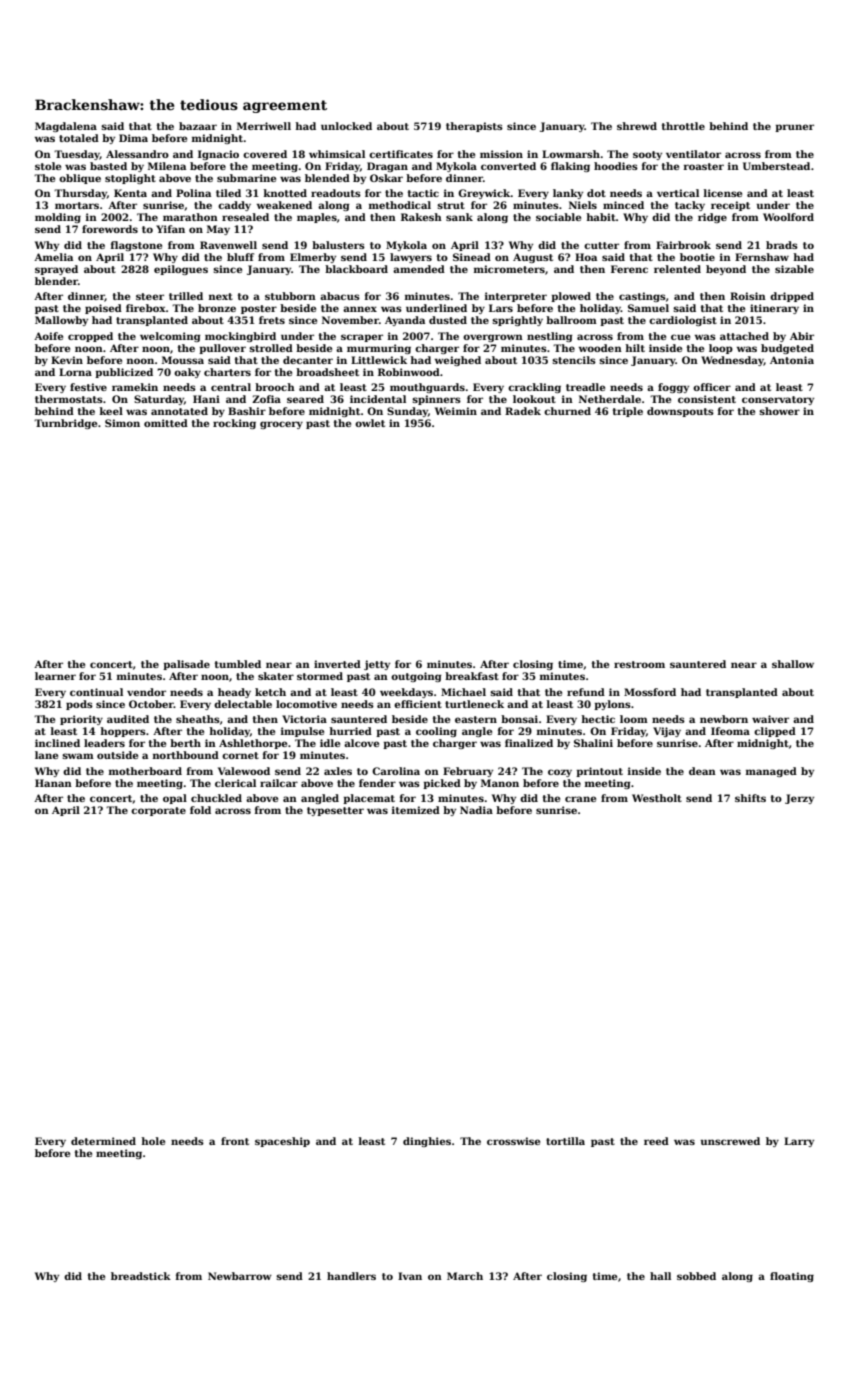 Image resolution: width=849 pixels, height=1400 pixels. Describe the element at coordinates (279, 783) in the screenshot. I see `railcar` at that location.
